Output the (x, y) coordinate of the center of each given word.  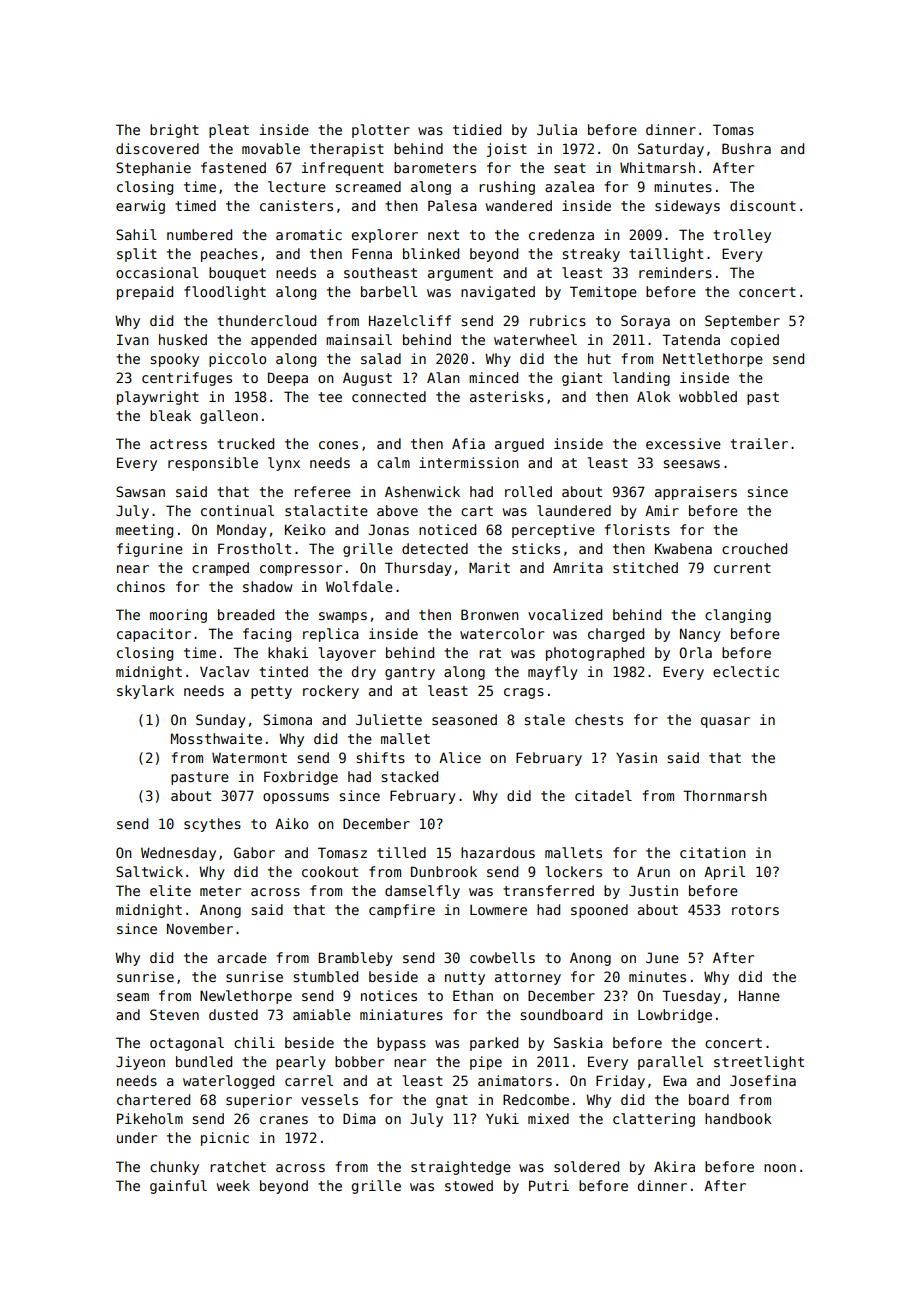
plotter (381, 131)
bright (174, 131)
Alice (460, 757)
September (742, 322)
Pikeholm (150, 1118)
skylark (145, 692)
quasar (725, 722)
